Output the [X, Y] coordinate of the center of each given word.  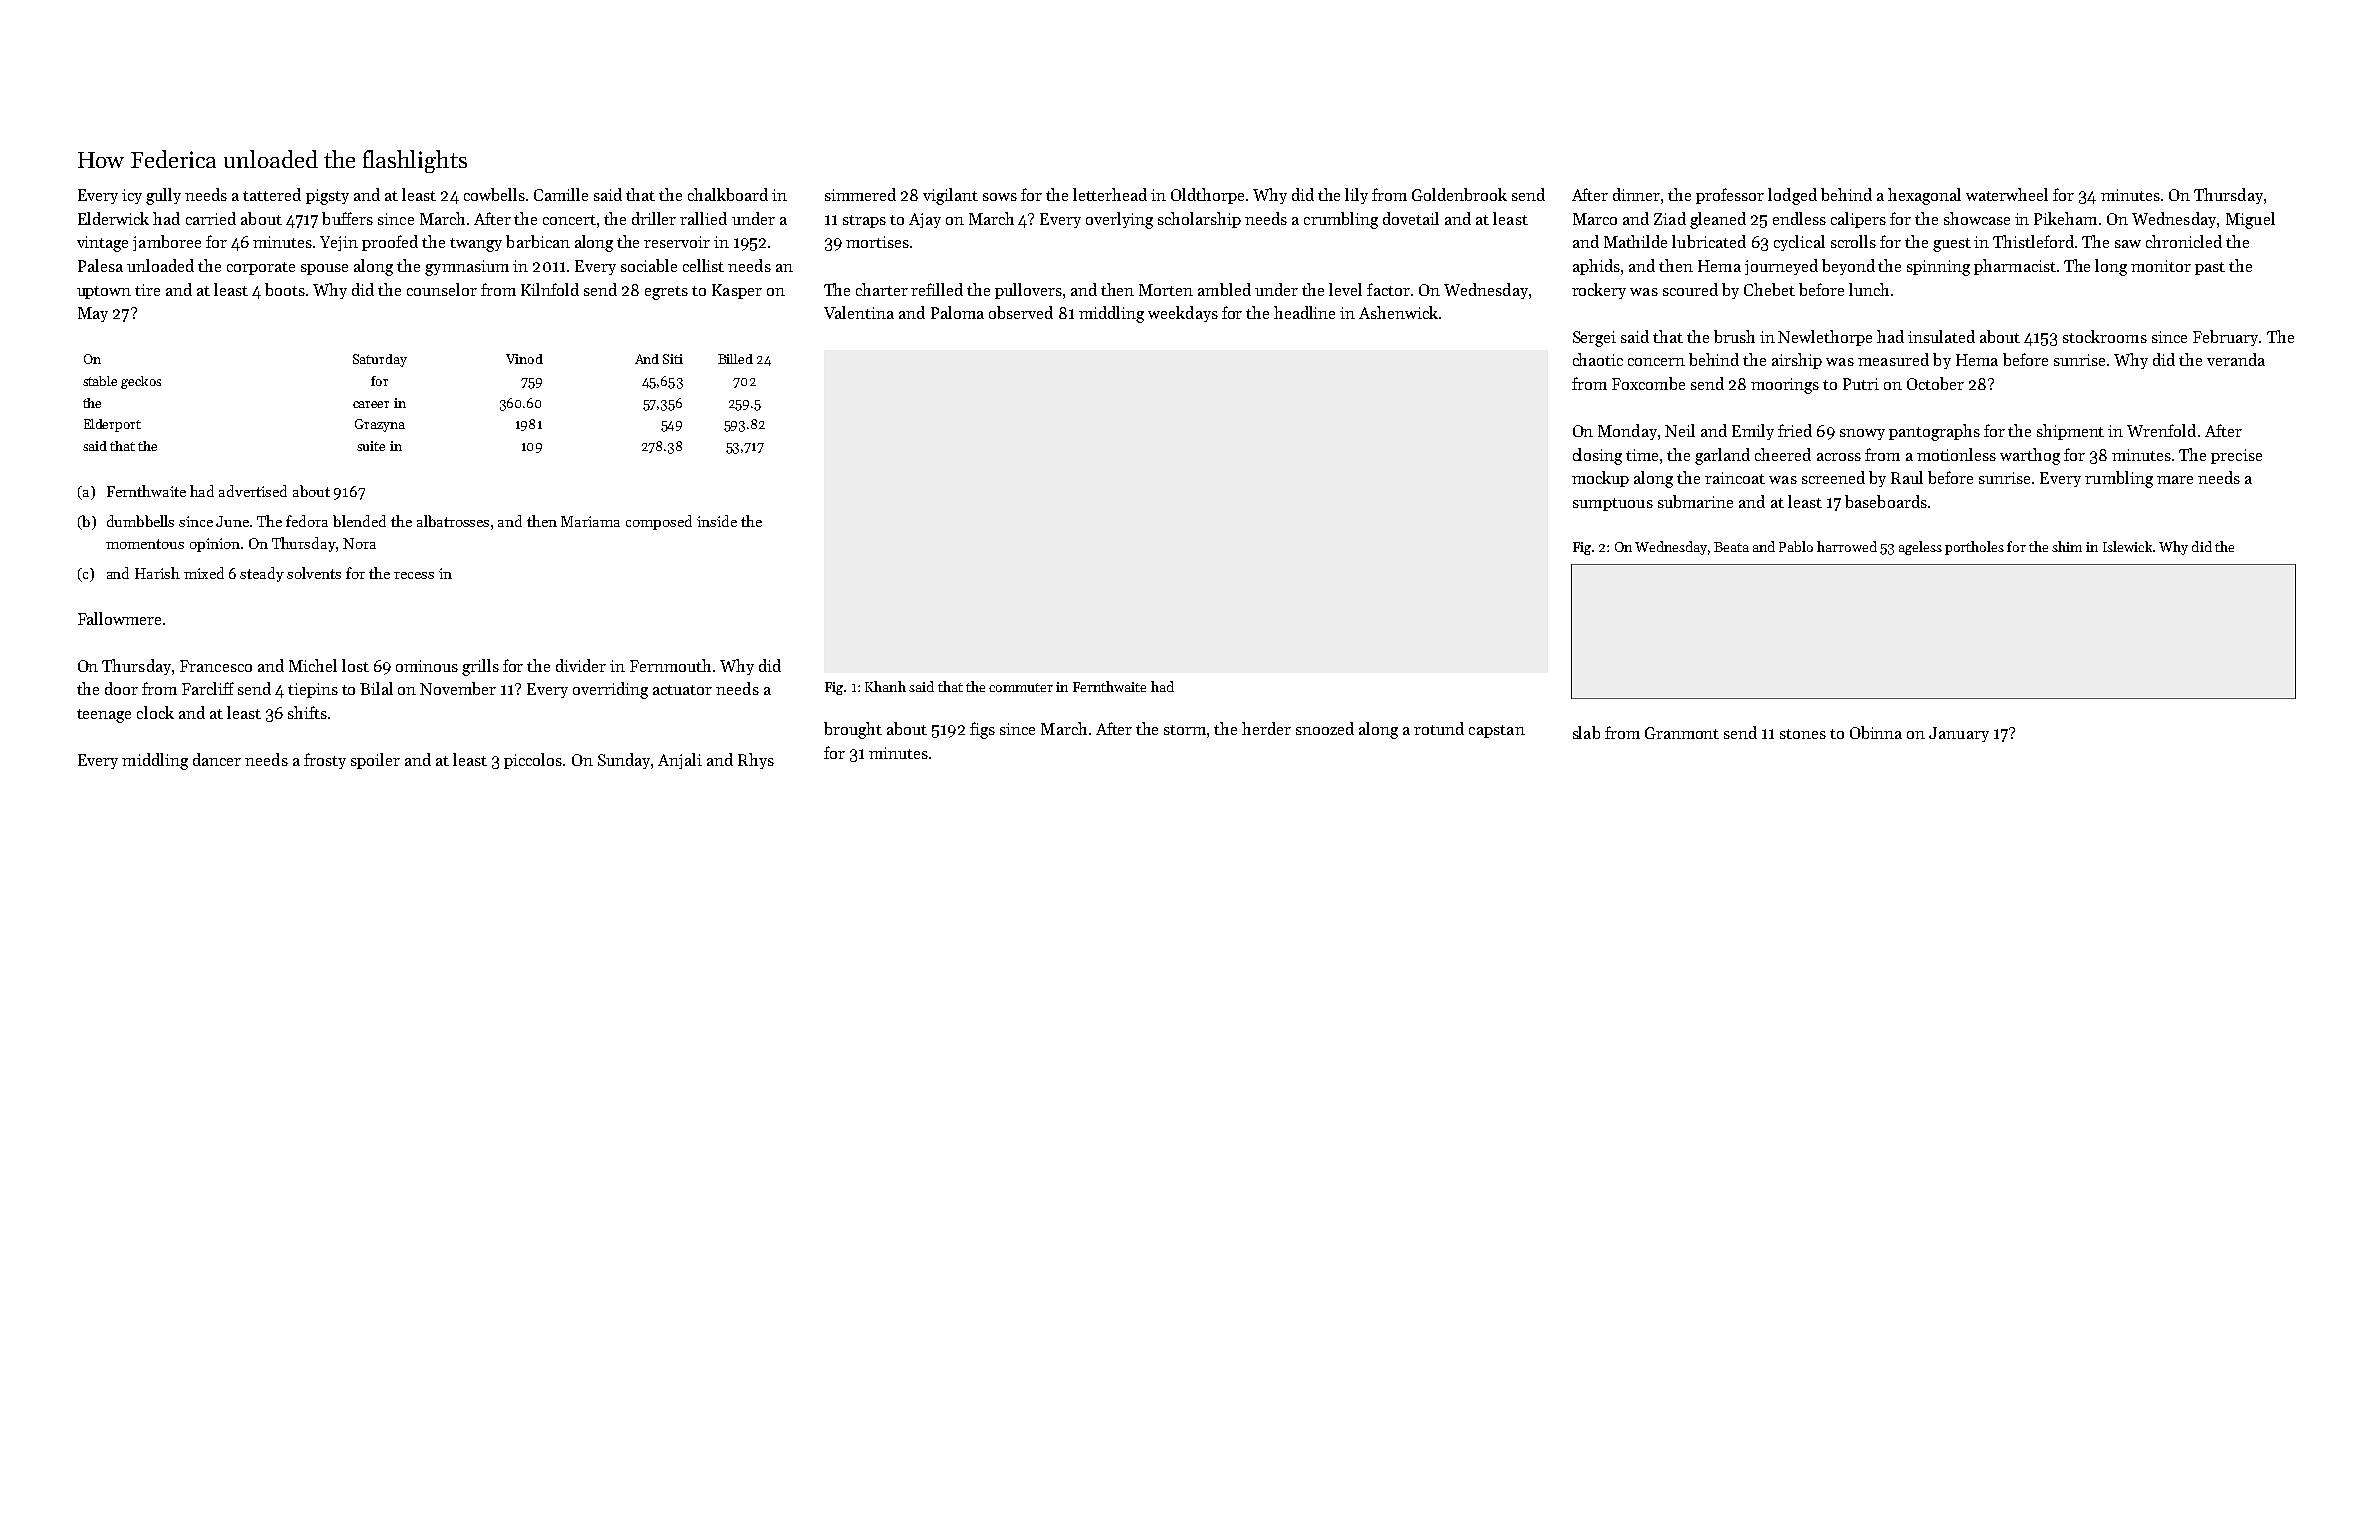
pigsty [327, 197]
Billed [735, 359]
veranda [2236, 359]
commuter [1021, 687]
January [1959, 734]
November [458, 688]
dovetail [1411, 218]
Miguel [2250, 220]
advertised [253, 491]
